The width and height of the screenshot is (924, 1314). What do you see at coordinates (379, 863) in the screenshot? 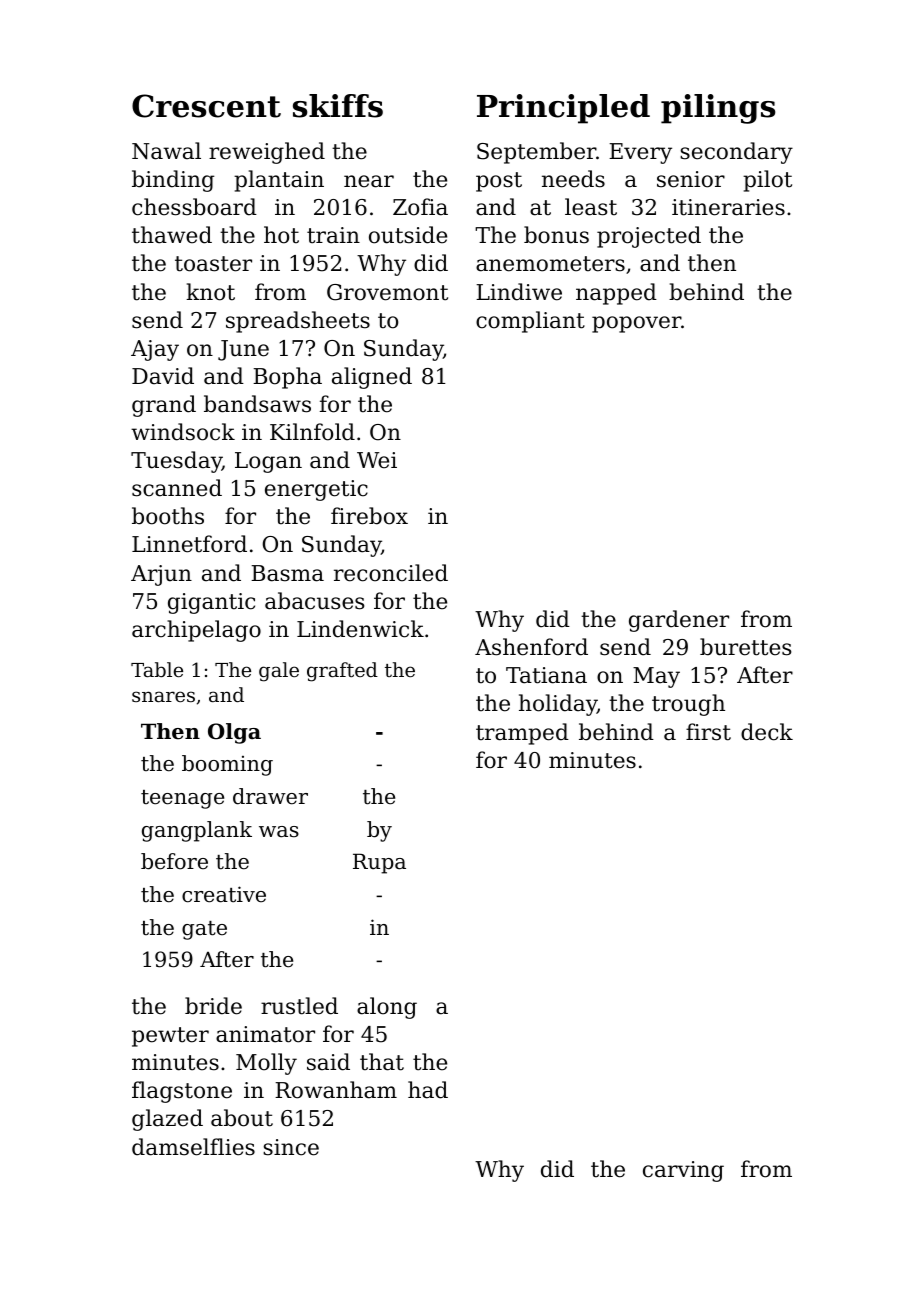
I see `Rupa` at bounding box center [379, 863].
